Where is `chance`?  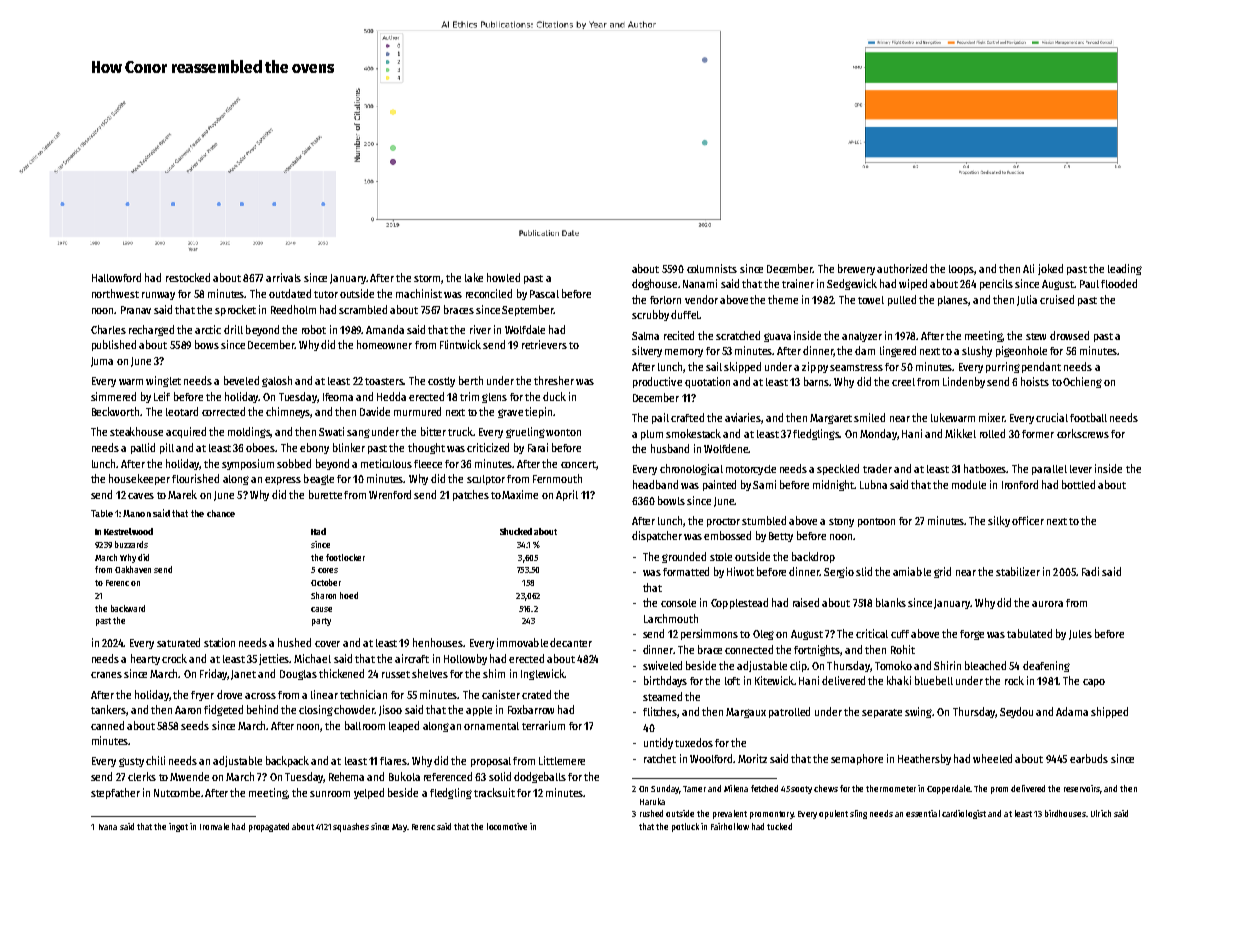 chance is located at coordinates (221, 513).
